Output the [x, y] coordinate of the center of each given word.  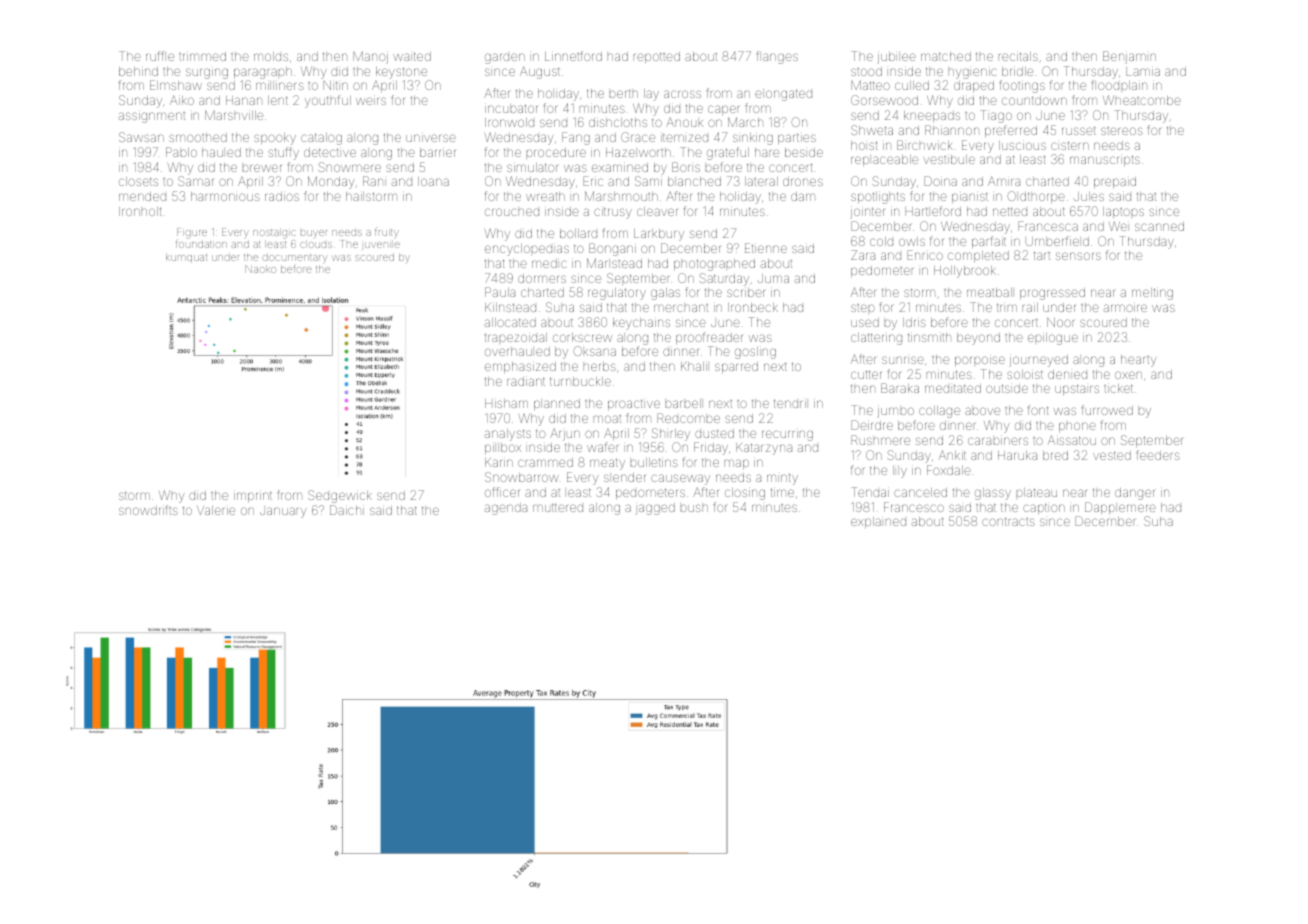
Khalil [694, 366]
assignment [152, 117]
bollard [578, 233]
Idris [914, 322]
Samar [195, 181]
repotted [657, 57]
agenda [506, 509]
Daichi [347, 510]
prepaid [1115, 182]
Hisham [506, 403]
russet [1079, 130]
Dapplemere [1120, 508]
